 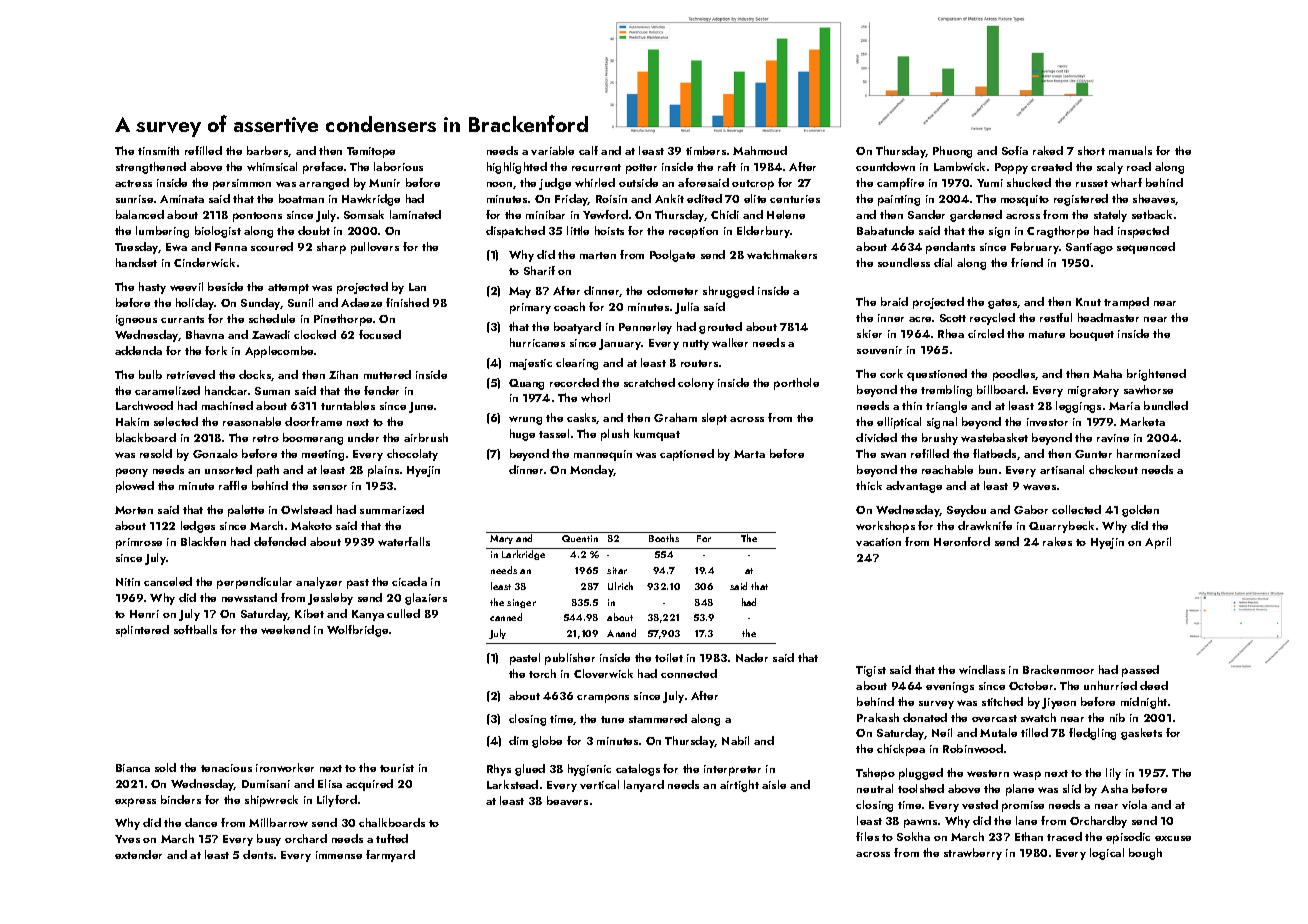 What do you see at coordinates (878, 542) in the screenshot?
I see `vacation` at bounding box center [878, 542].
